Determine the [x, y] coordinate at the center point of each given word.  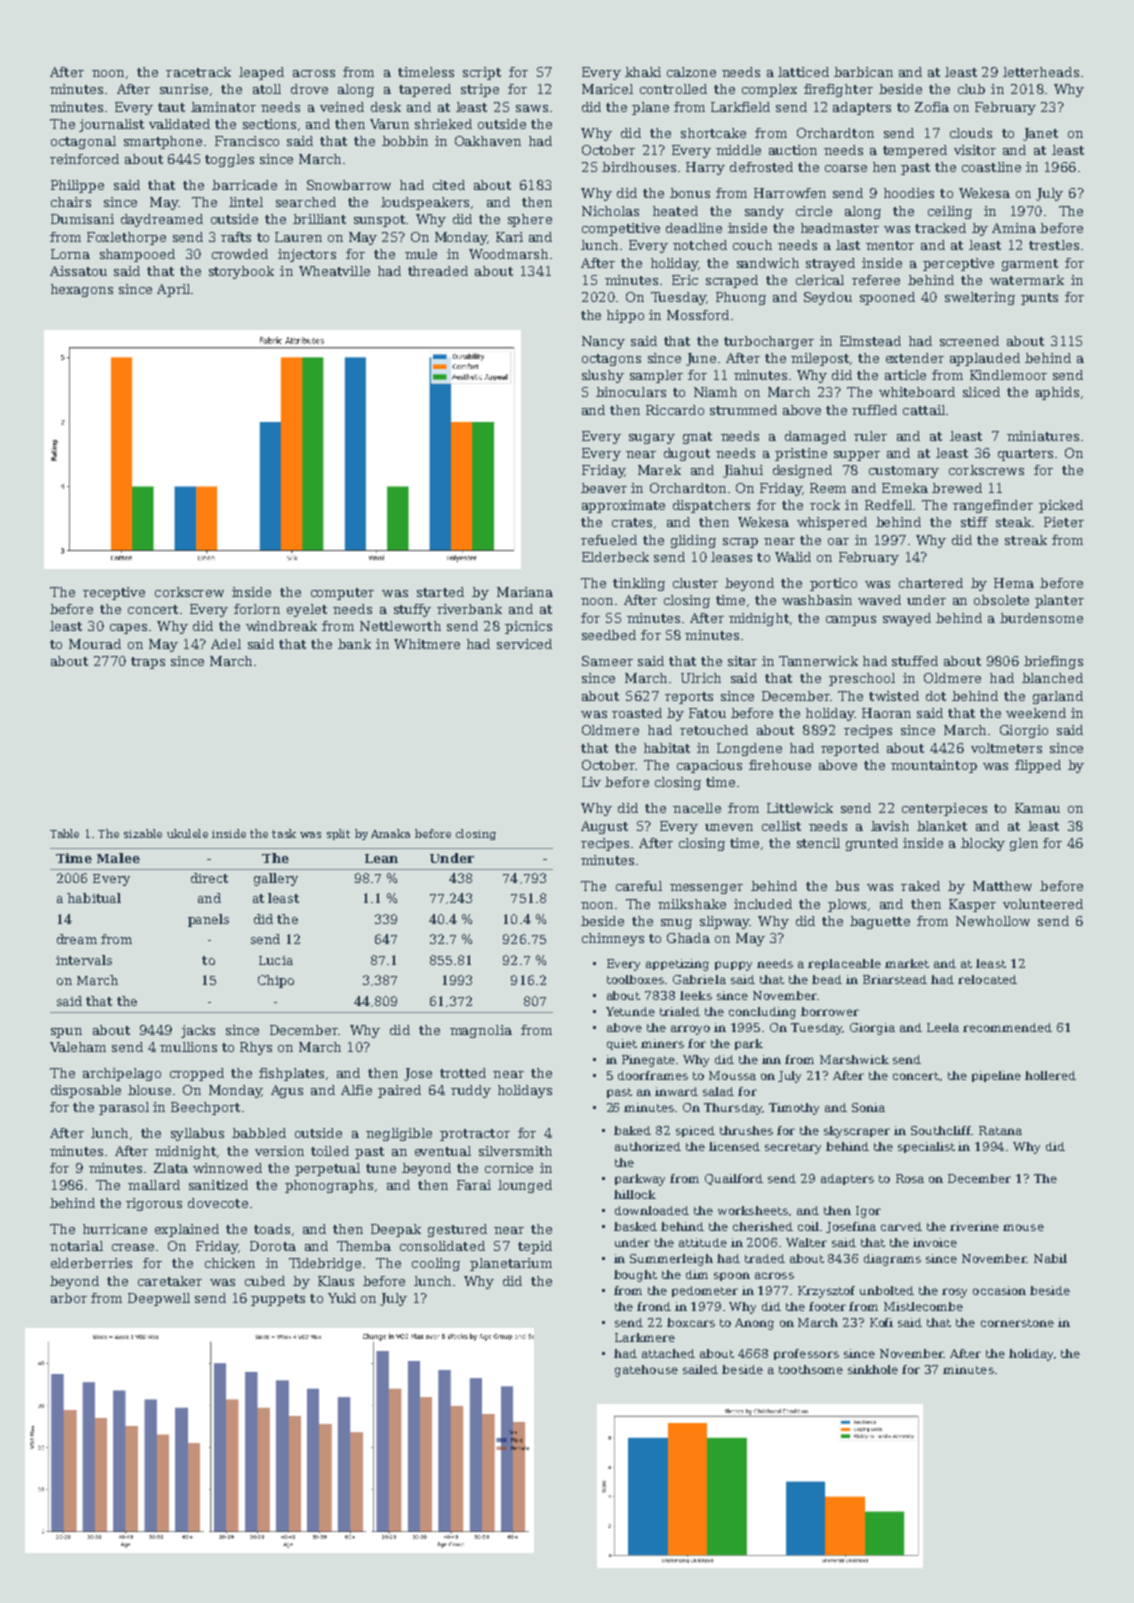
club [971, 89]
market [907, 963]
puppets [278, 1300]
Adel [226, 644]
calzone [691, 72]
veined [342, 107]
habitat [667, 748]
